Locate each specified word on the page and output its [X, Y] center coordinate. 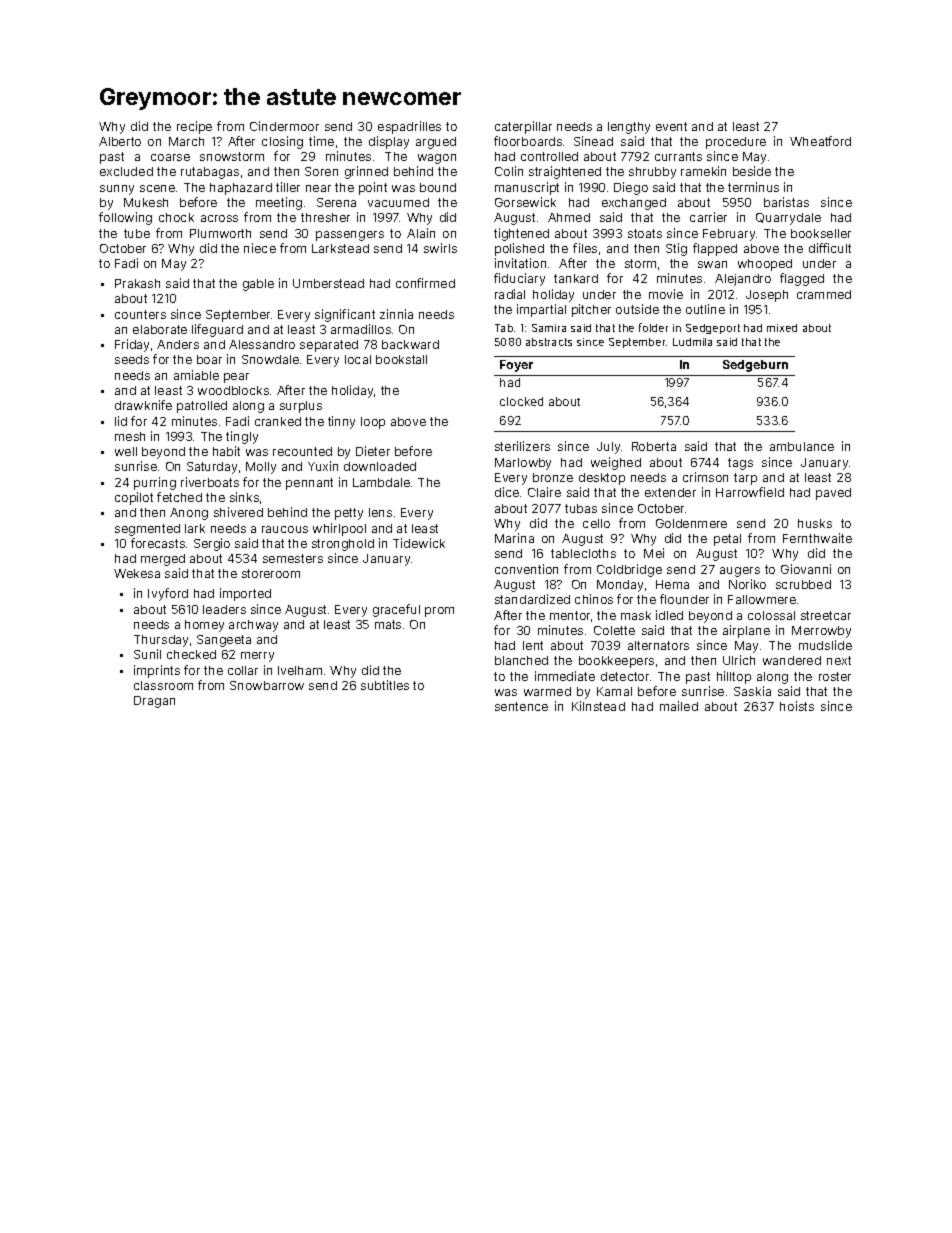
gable [258, 285]
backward [410, 344]
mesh [130, 436]
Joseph [767, 296]
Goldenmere [691, 523]
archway [253, 626]
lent [533, 645]
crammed [824, 294]
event [671, 126]
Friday [132, 345]
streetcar [826, 615]
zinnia [396, 314]
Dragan [154, 702]
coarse [170, 157]
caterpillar [523, 127]
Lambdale [381, 482]
